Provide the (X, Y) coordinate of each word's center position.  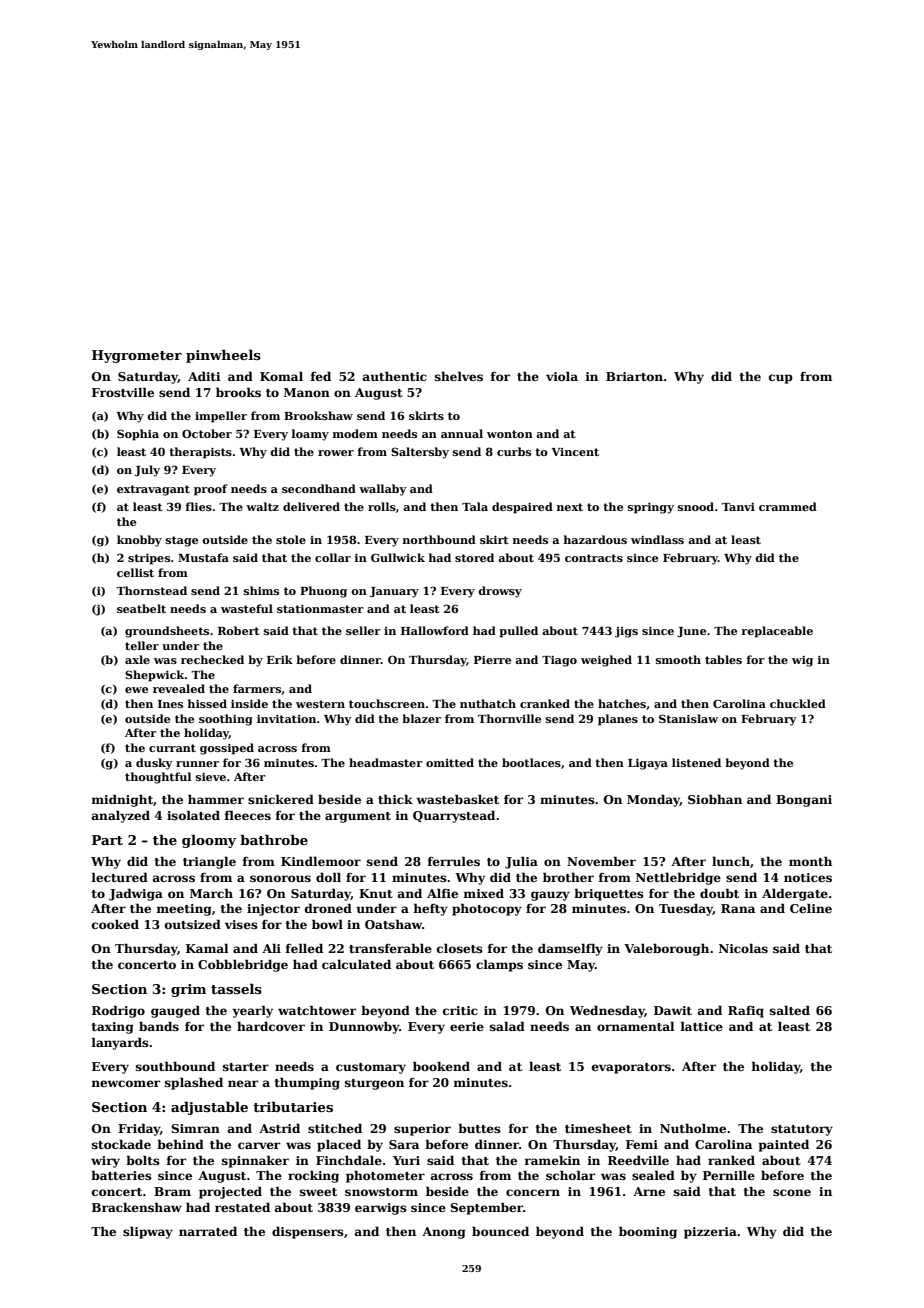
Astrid (279, 1128)
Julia (521, 862)
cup (781, 379)
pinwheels (223, 356)
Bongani (804, 801)
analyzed (121, 816)
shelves (459, 376)
